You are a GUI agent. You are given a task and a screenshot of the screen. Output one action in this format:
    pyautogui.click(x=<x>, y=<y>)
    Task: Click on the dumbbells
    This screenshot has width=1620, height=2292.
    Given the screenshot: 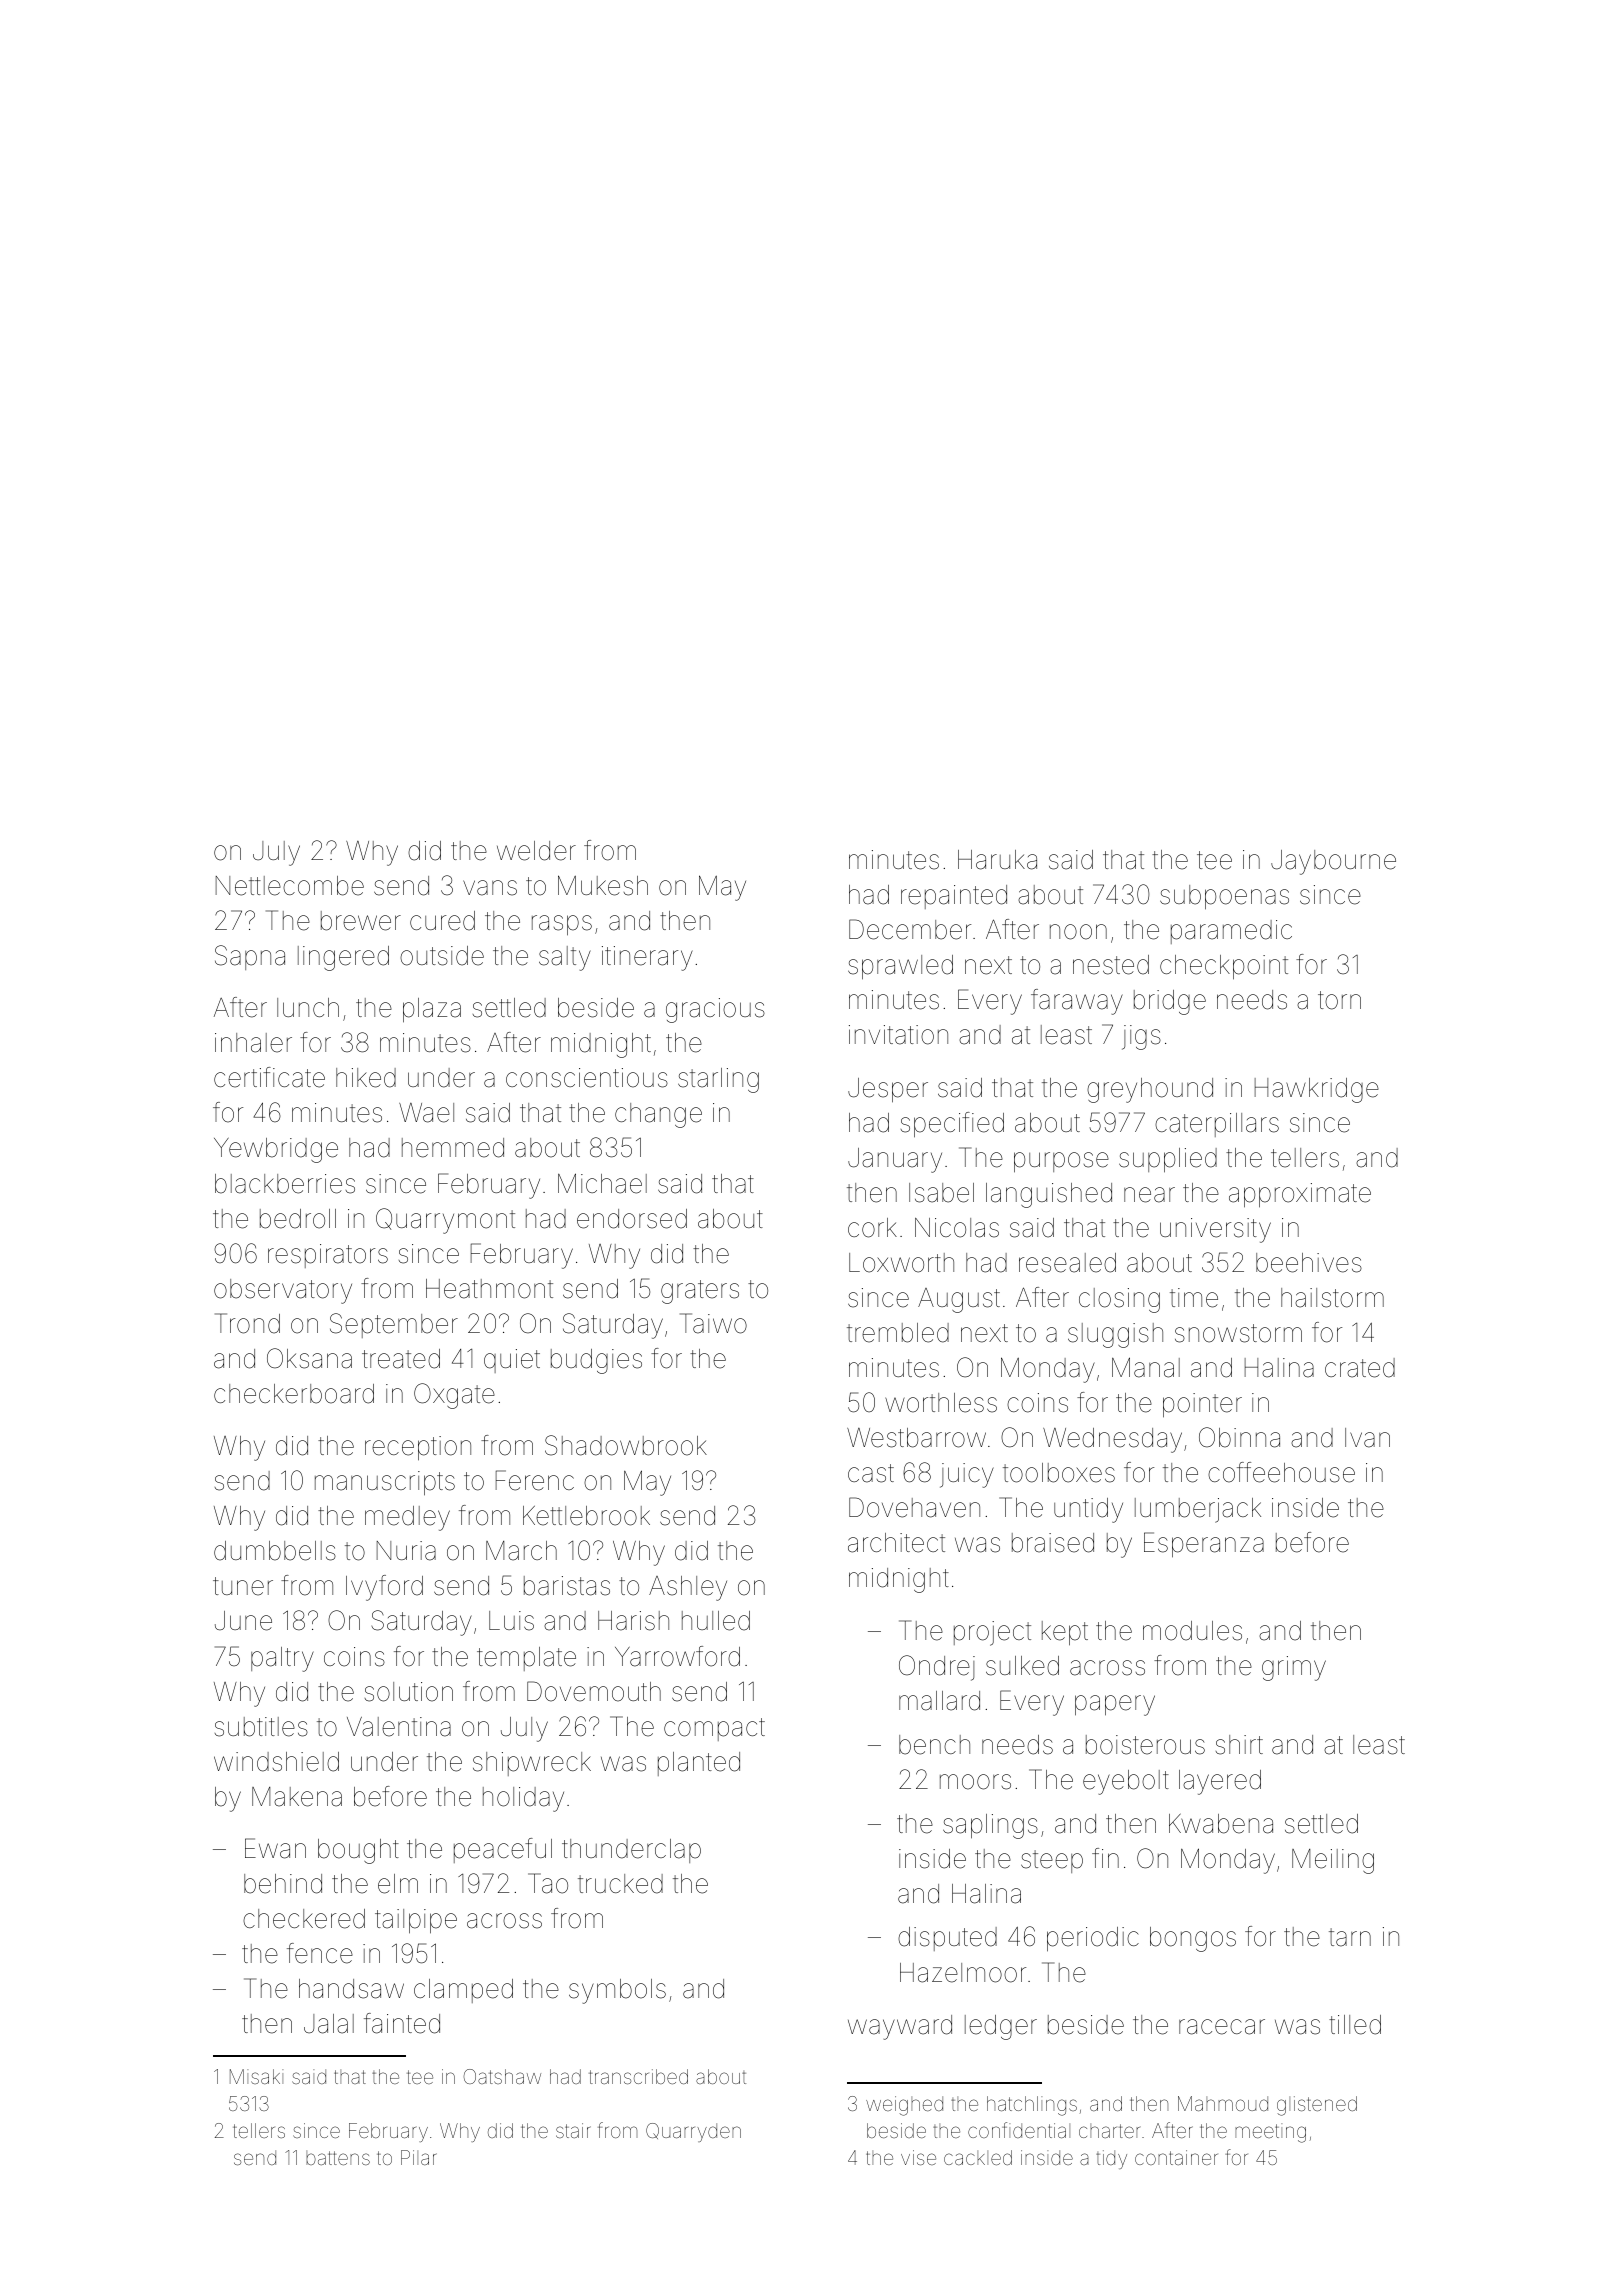 What is the action you would take?
    pyautogui.click(x=275, y=1551)
